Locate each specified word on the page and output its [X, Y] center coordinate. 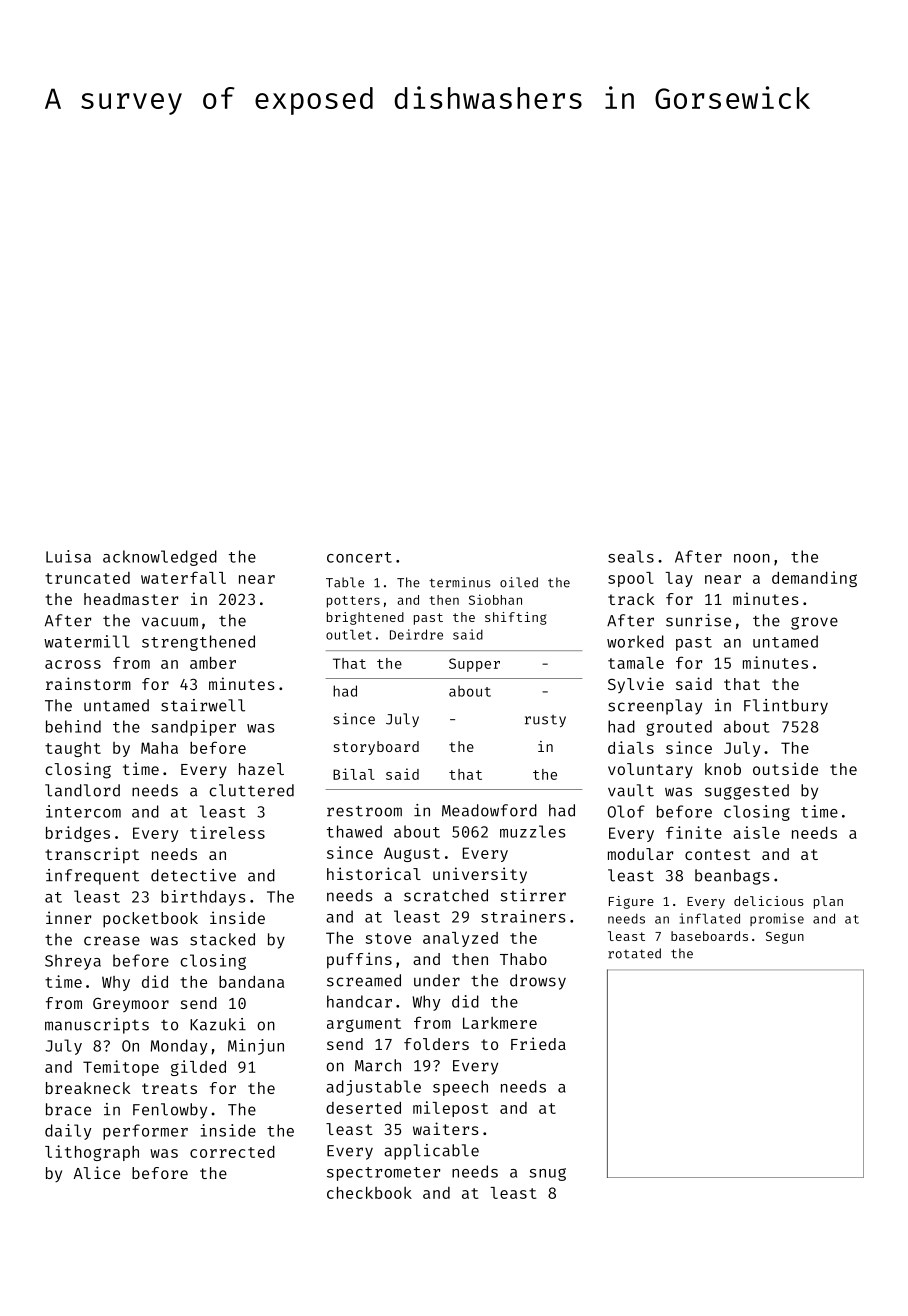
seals [631, 556]
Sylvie [636, 685]
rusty [545, 721]
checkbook [369, 1193]
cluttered [251, 790]
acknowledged [160, 558]
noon [752, 558]
